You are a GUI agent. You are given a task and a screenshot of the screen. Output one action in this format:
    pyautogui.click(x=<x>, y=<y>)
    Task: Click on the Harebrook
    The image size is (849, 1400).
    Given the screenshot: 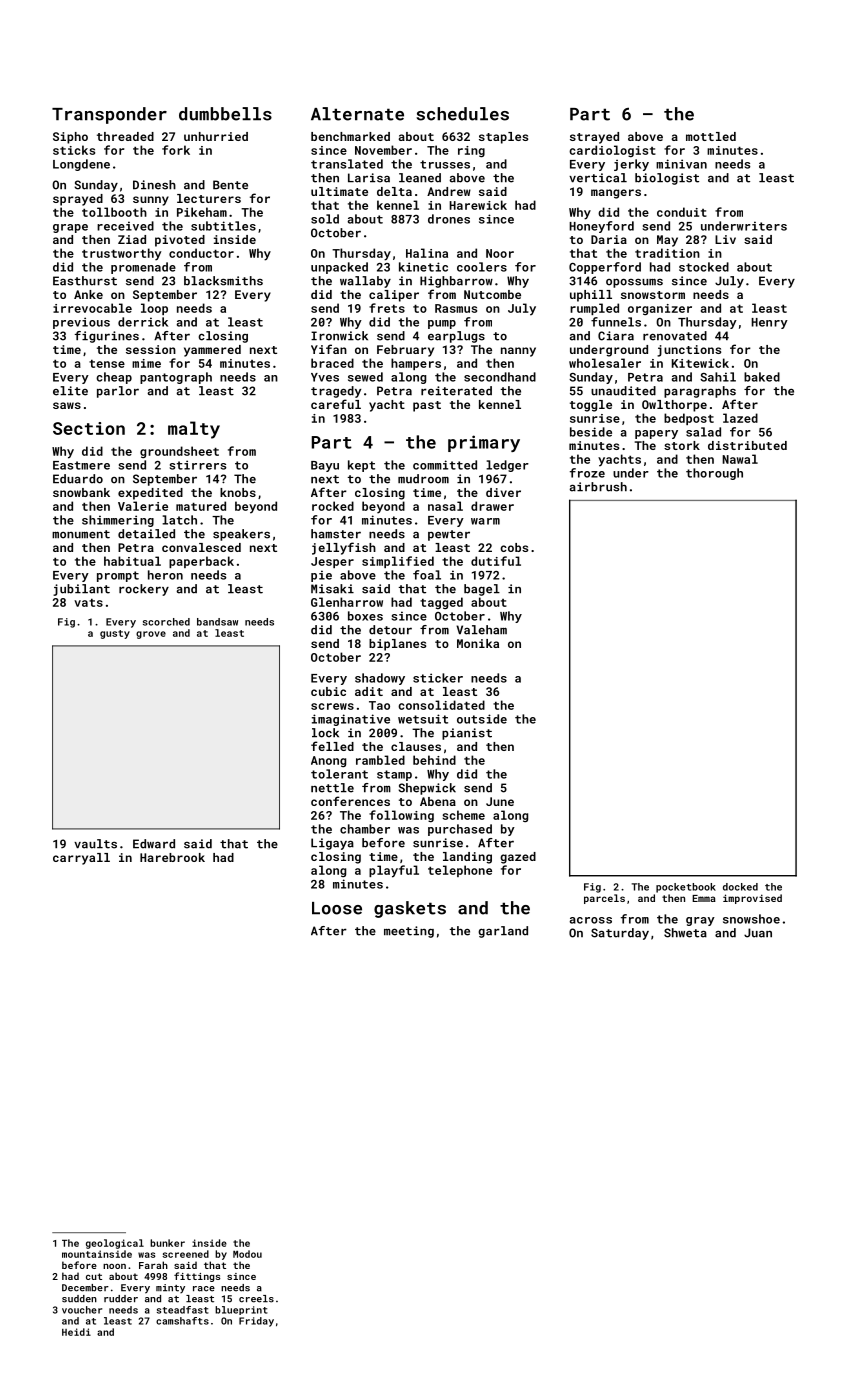 What is the action you would take?
    pyautogui.click(x=172, y=857)
